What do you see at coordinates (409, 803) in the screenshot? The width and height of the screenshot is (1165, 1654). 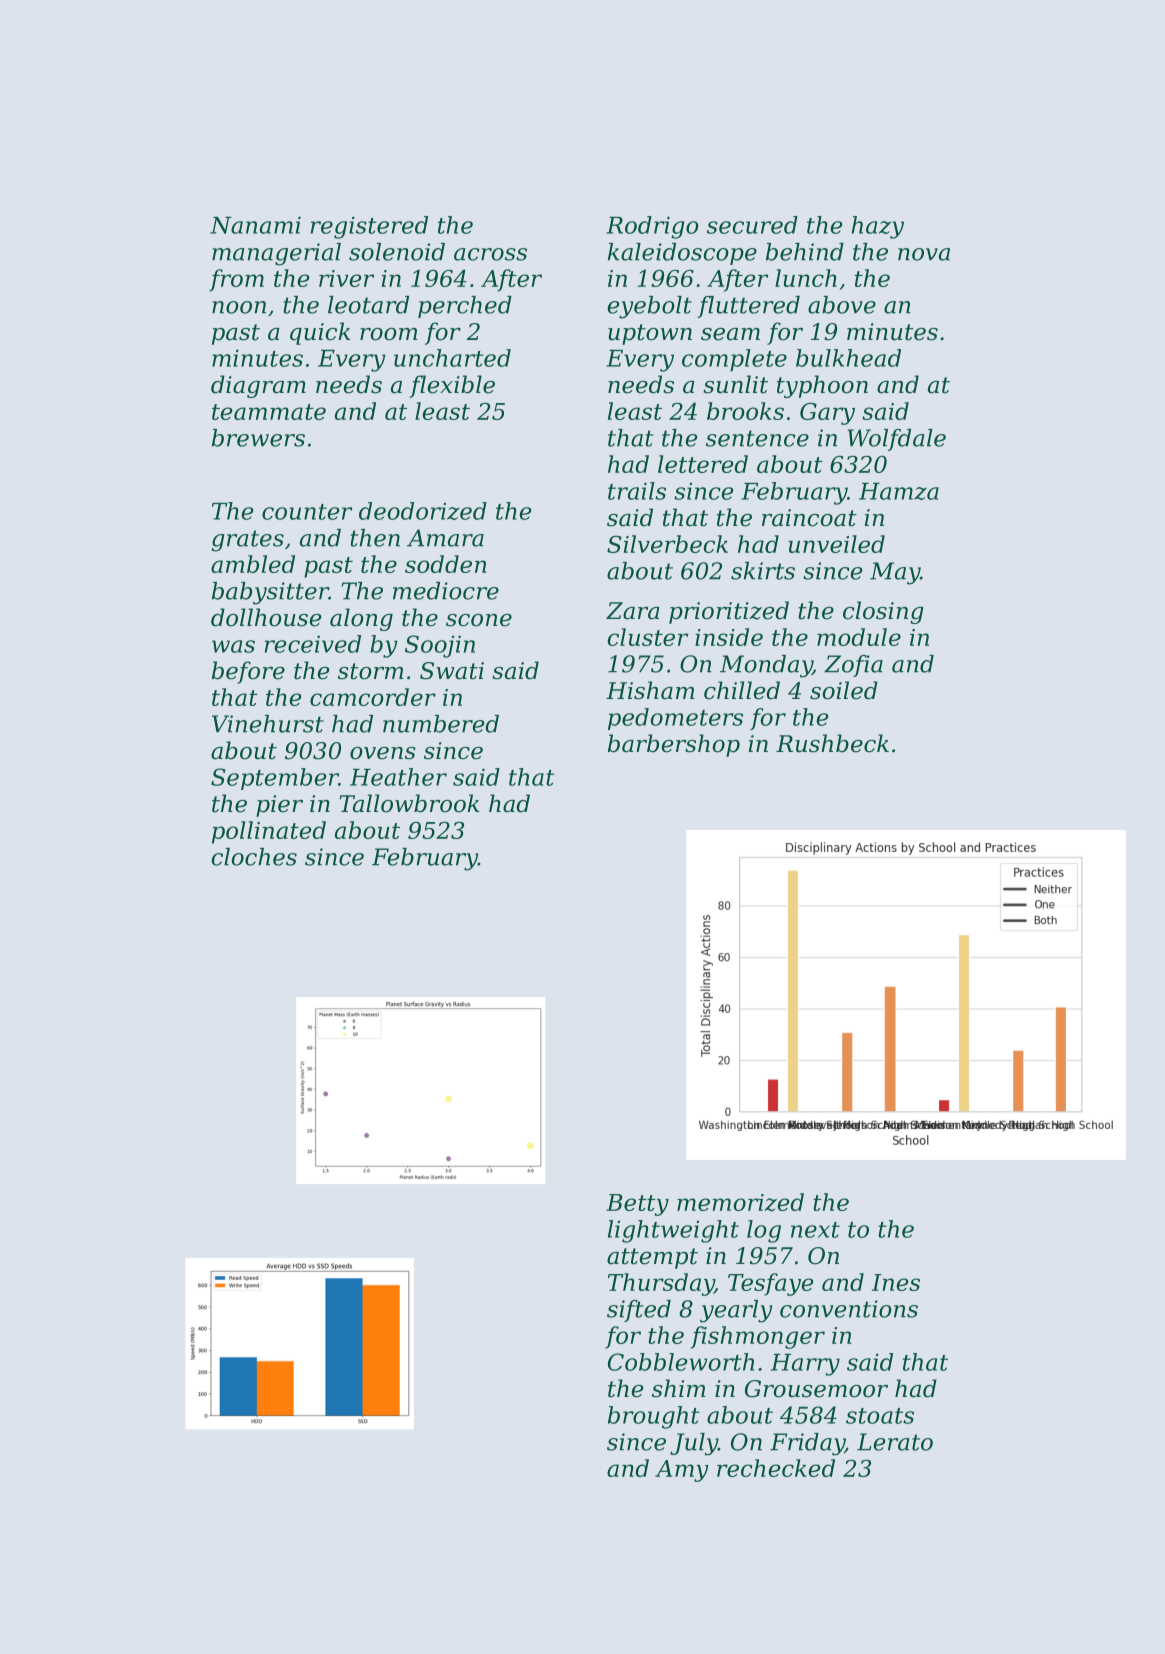 I see `Tallowbrook` at bounding box center [409, 803].
